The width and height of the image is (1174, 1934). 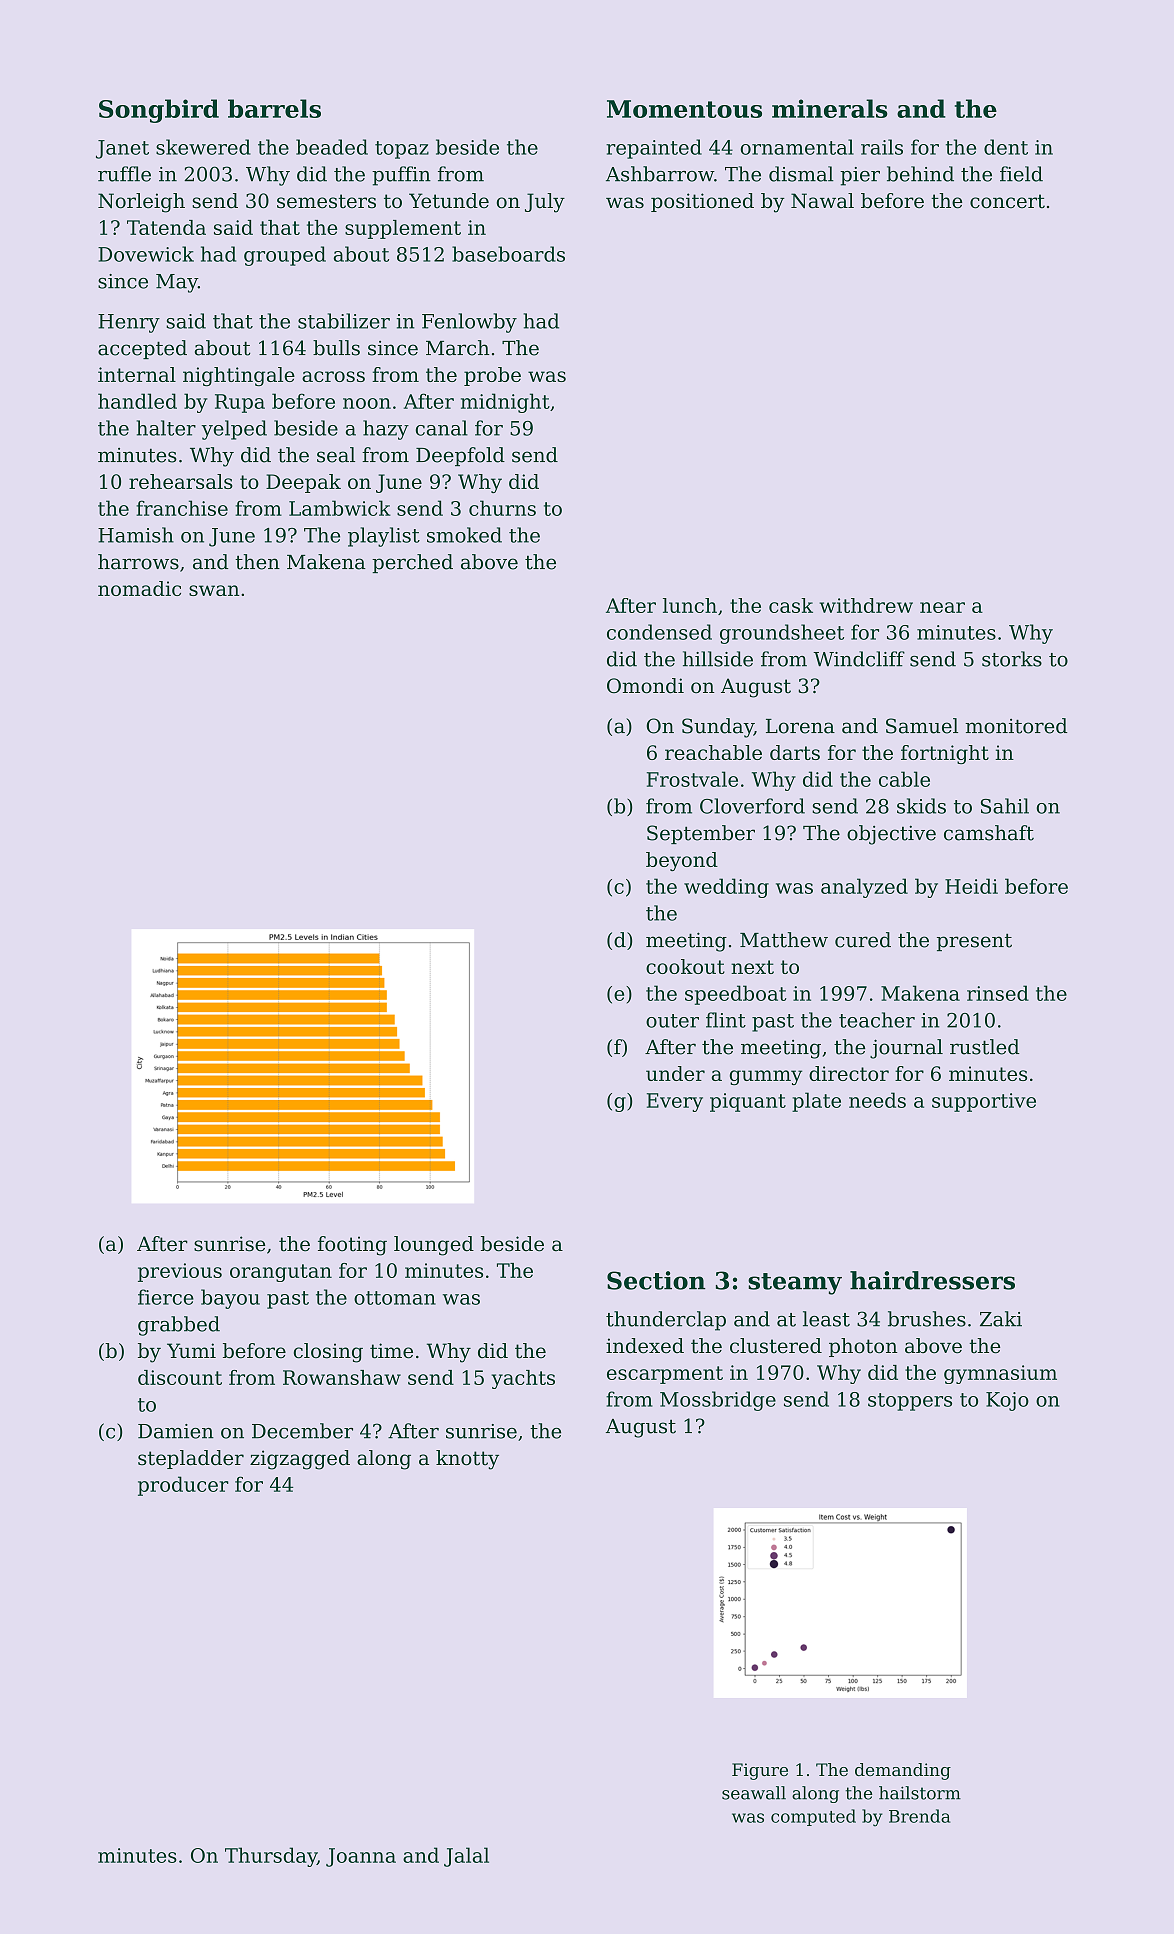 I want to click on Fenlowby, so click(x=469, y=323).
